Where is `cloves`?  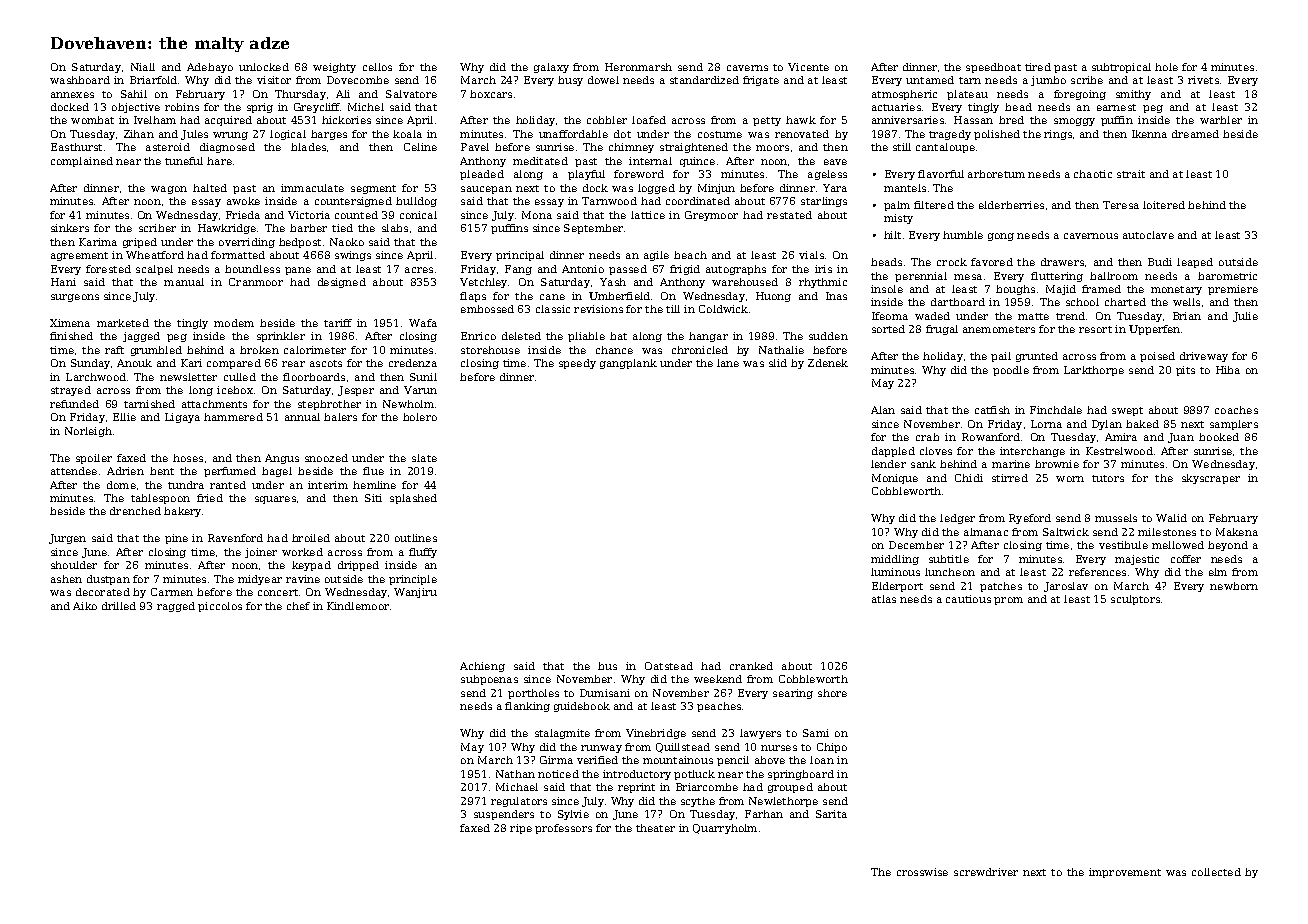 cloves is located at coordinates (936, 451).
